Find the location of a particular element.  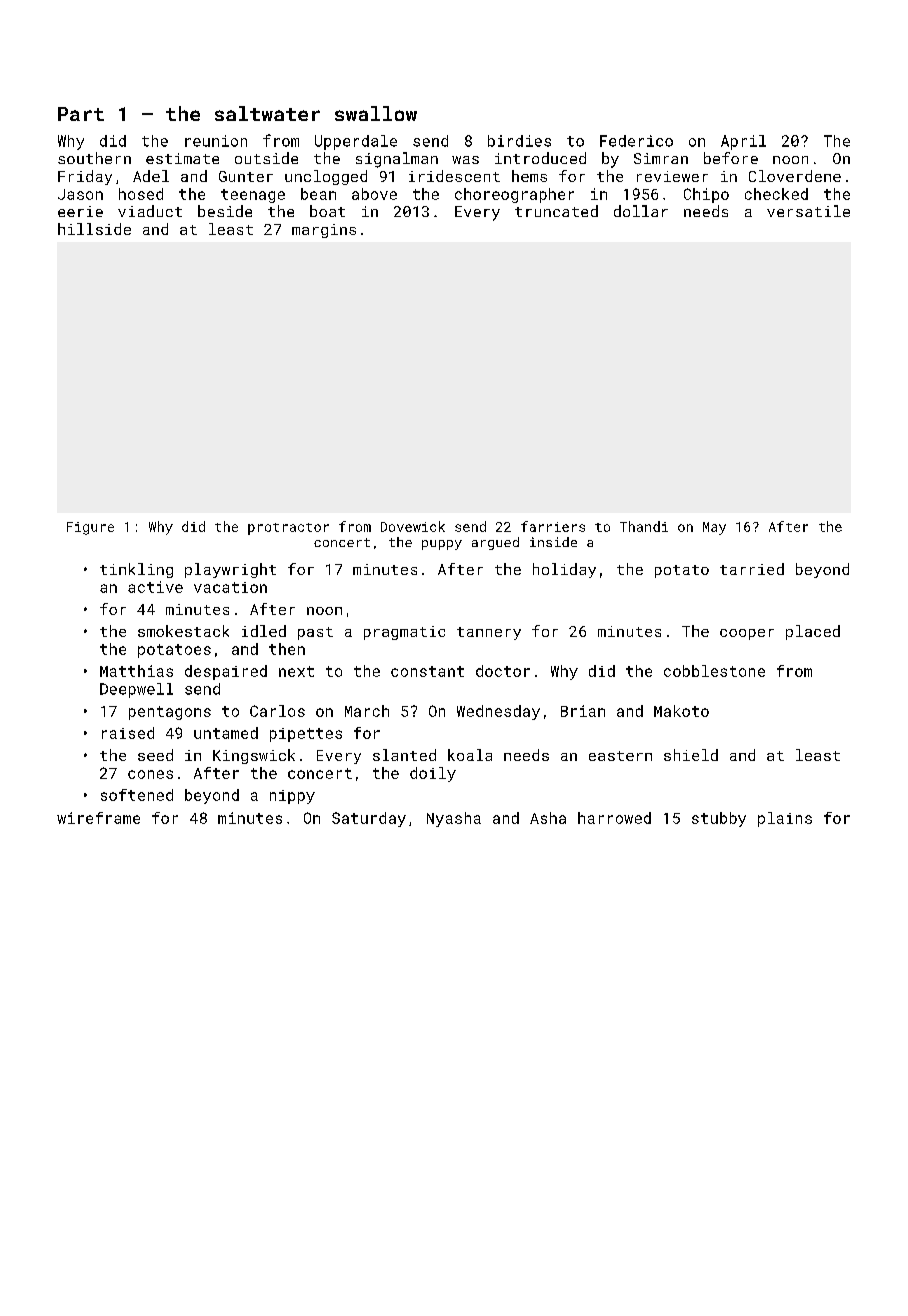

Saturday is located at coordinates (369, 819).
